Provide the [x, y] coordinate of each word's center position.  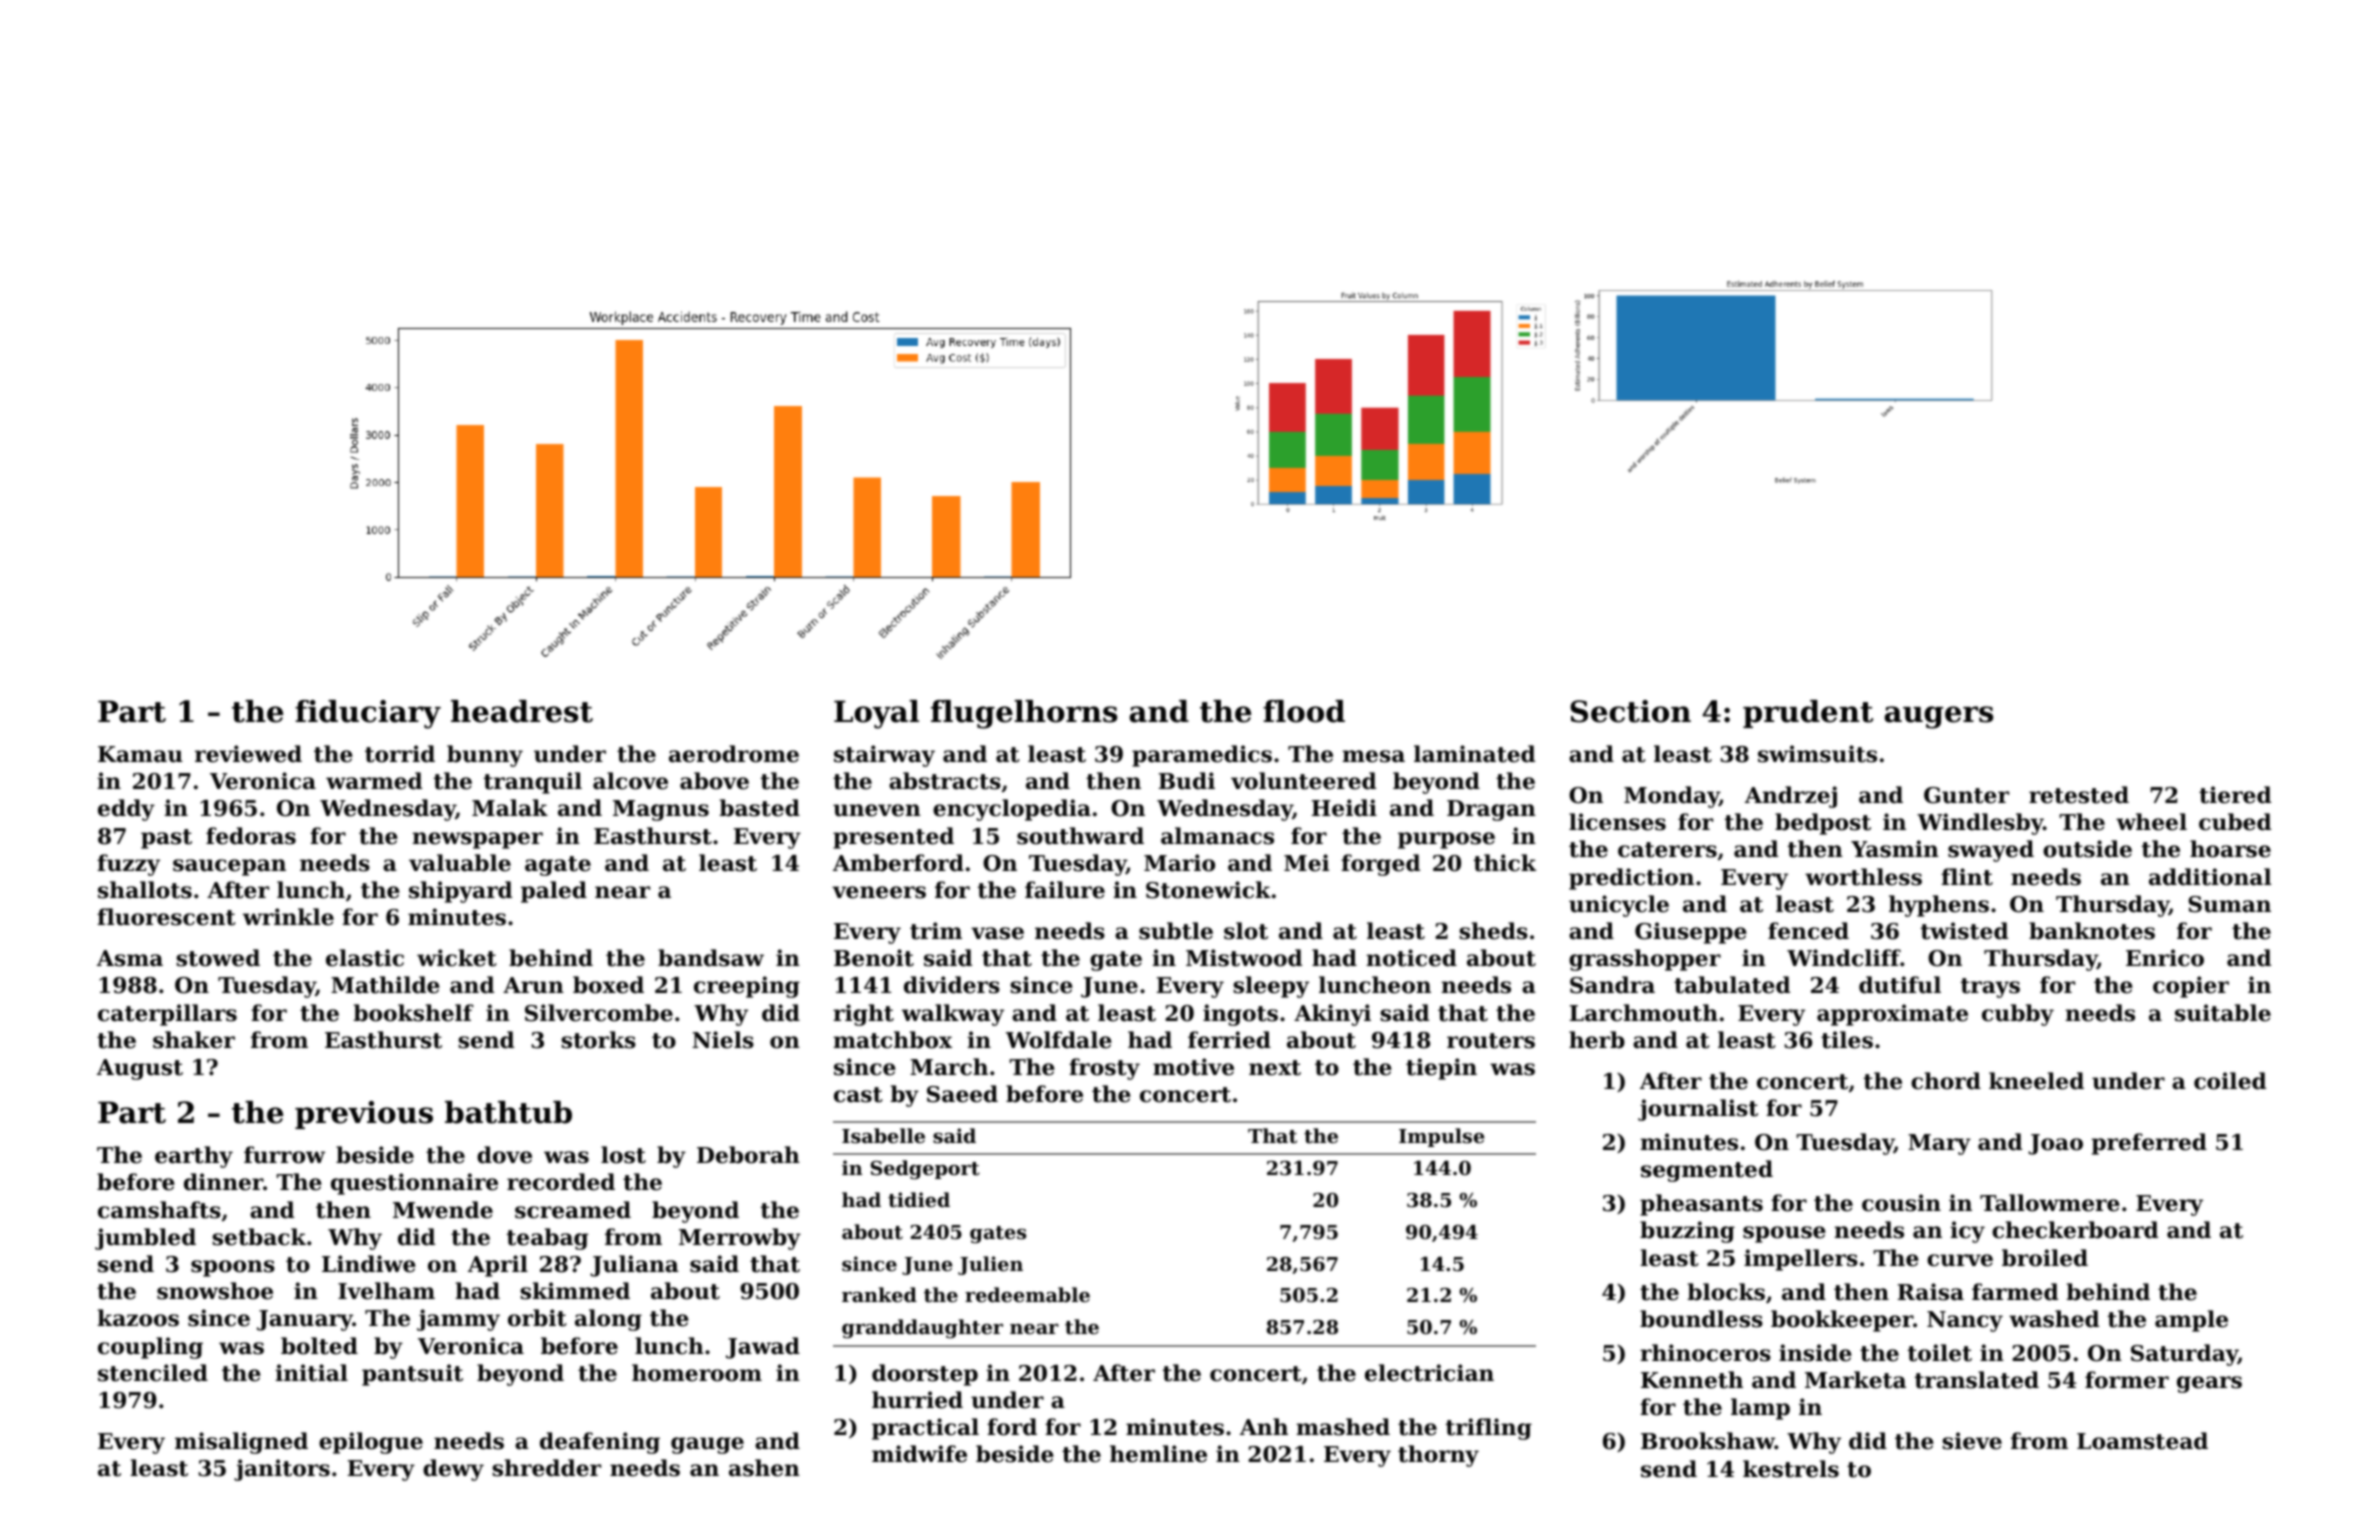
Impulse [1441, 1137]
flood [1304, 711]
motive [1193, 1067]
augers [1938, 717]
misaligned [241, 1443]
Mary [1939, 1144]
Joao [2055, 1144]
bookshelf [413, 1013]
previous [364, 1115]
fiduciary [368, 714]
